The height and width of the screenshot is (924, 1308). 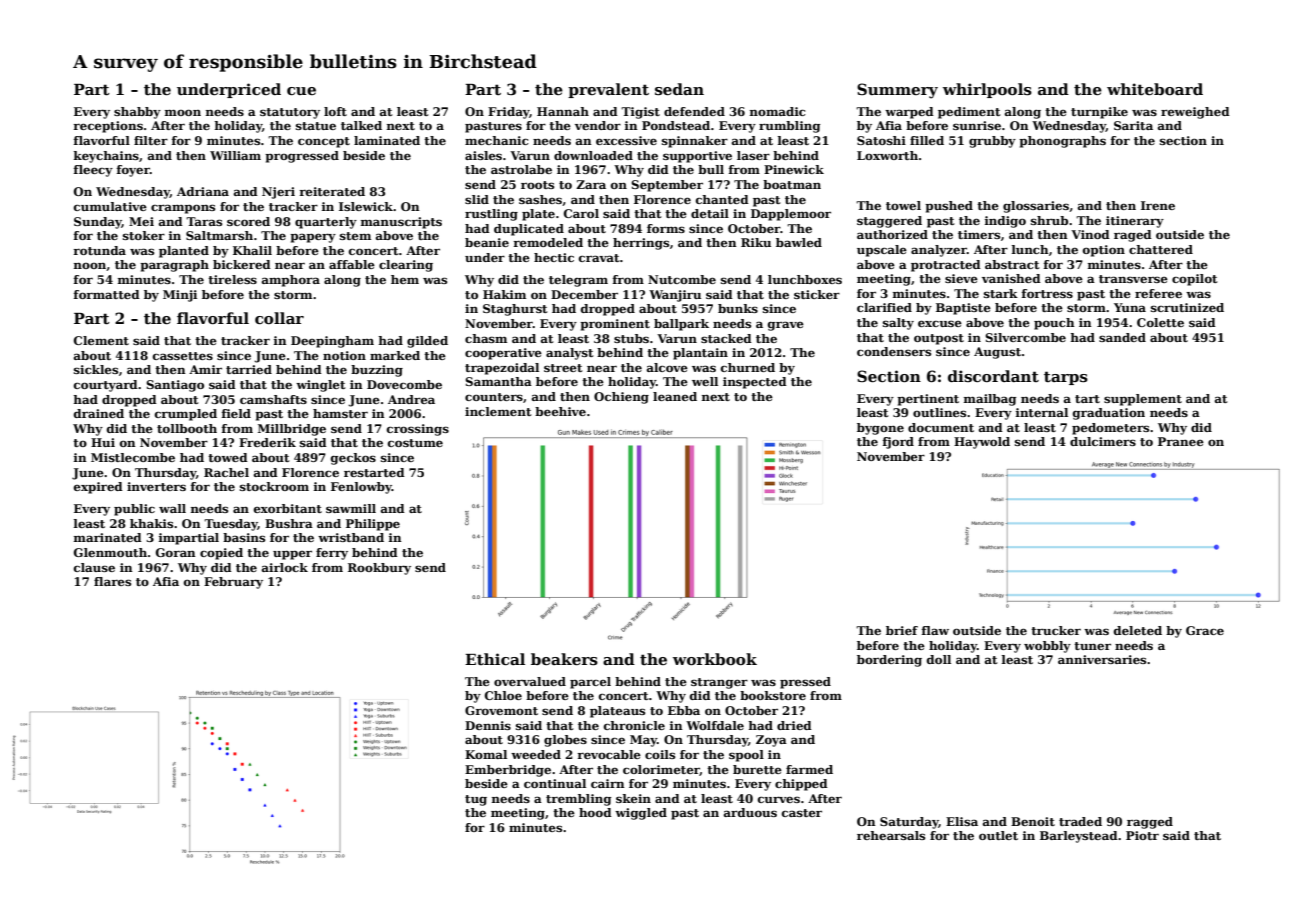 I want to click on tug, so click(x=476, y=800).
